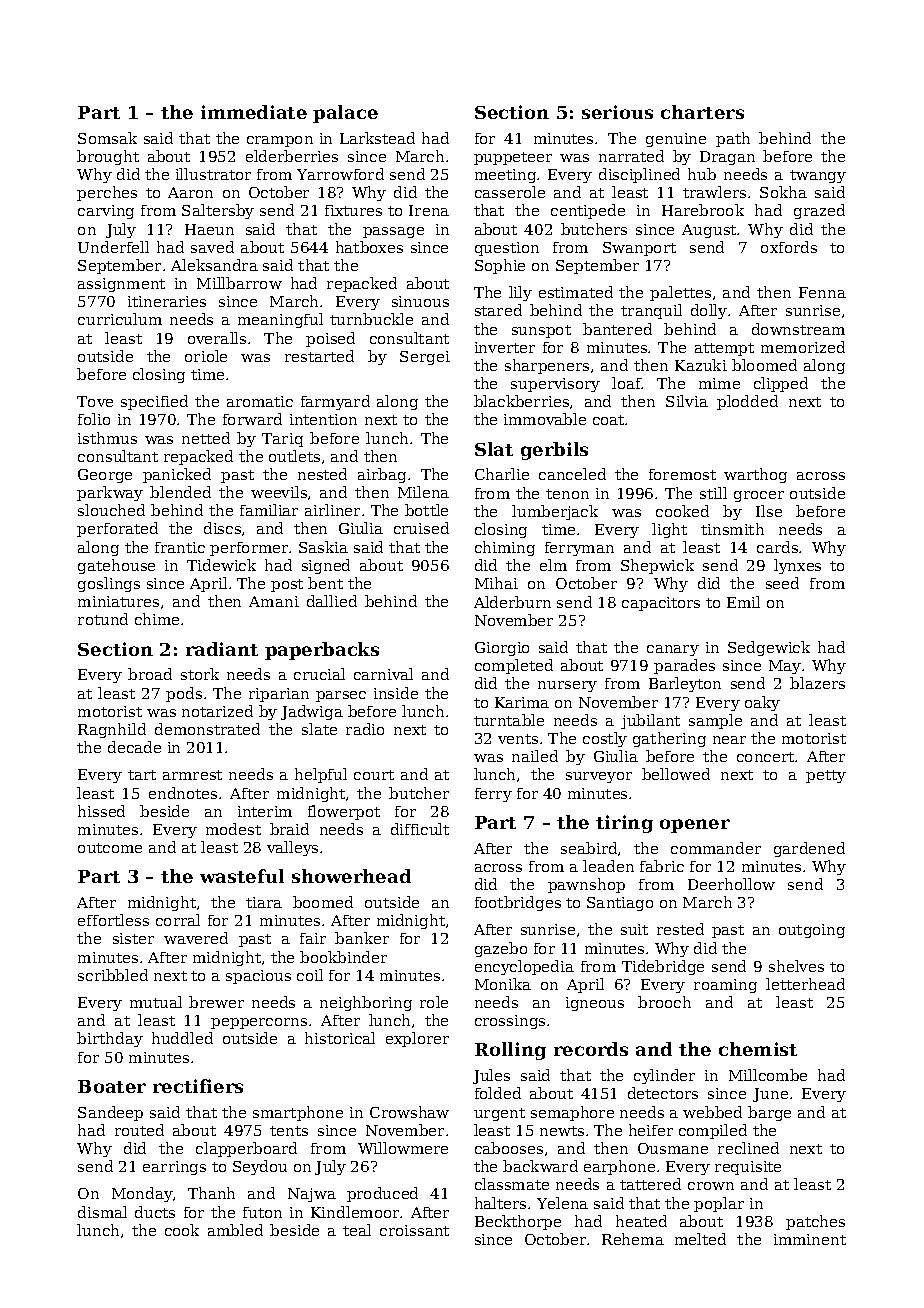  I want to click on blended, so click(180, 492).
